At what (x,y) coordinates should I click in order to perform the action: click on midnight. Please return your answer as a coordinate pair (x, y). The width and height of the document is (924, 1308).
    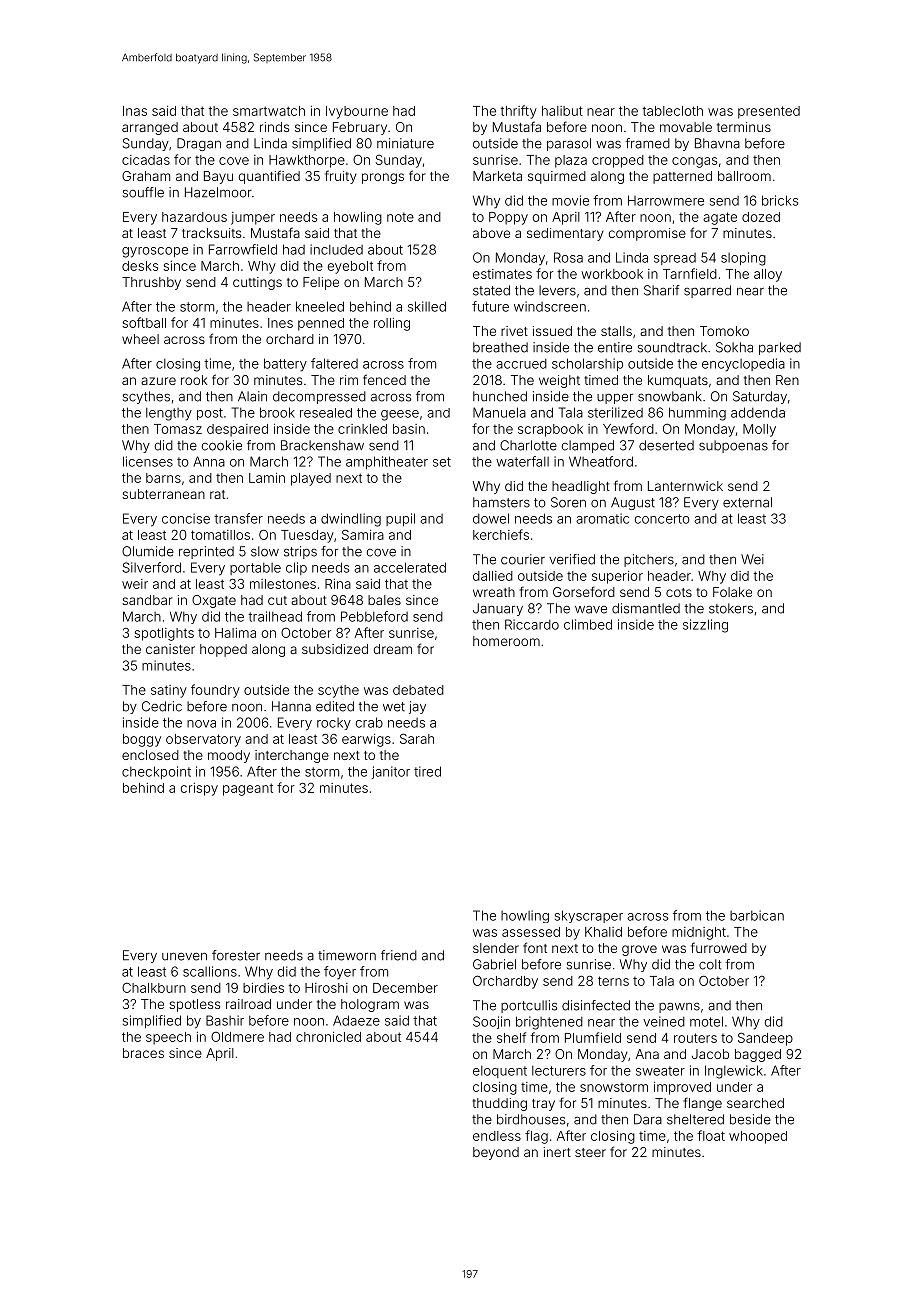
    Looking at the image, I should click on (699, 933).
